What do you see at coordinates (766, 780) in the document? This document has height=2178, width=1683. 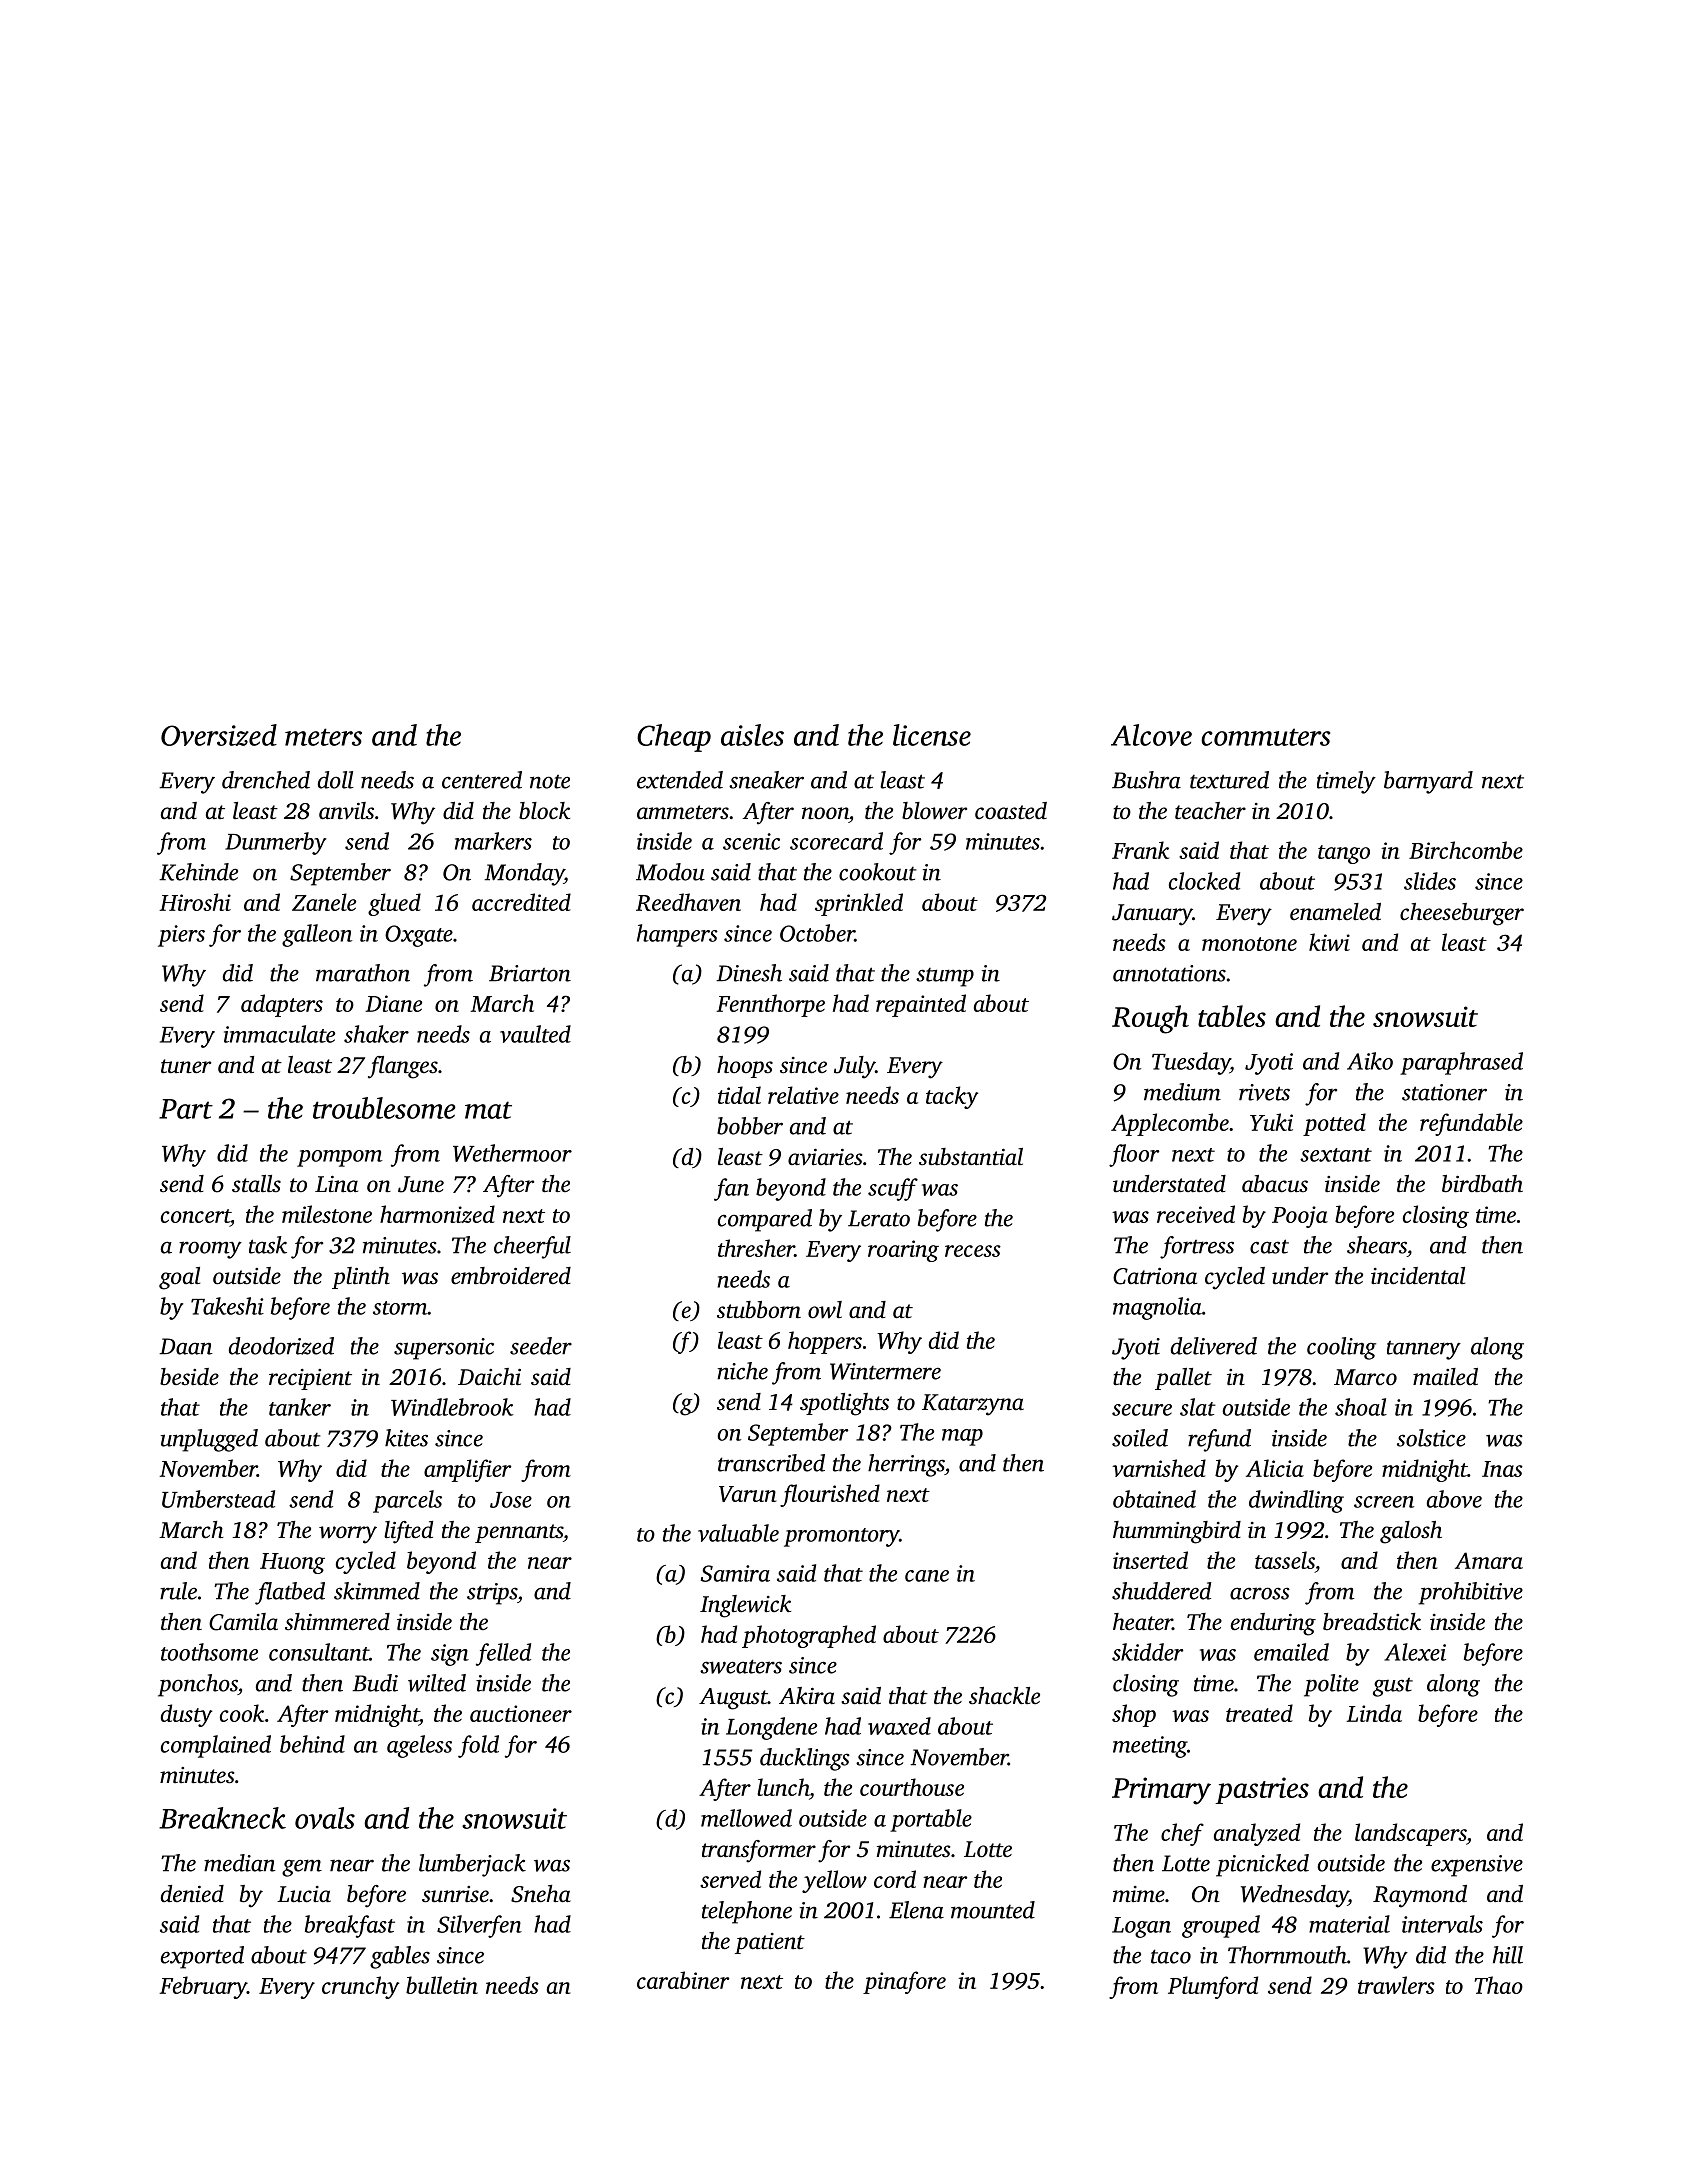 I see `sneaker` at bounding box center [766, 780].
